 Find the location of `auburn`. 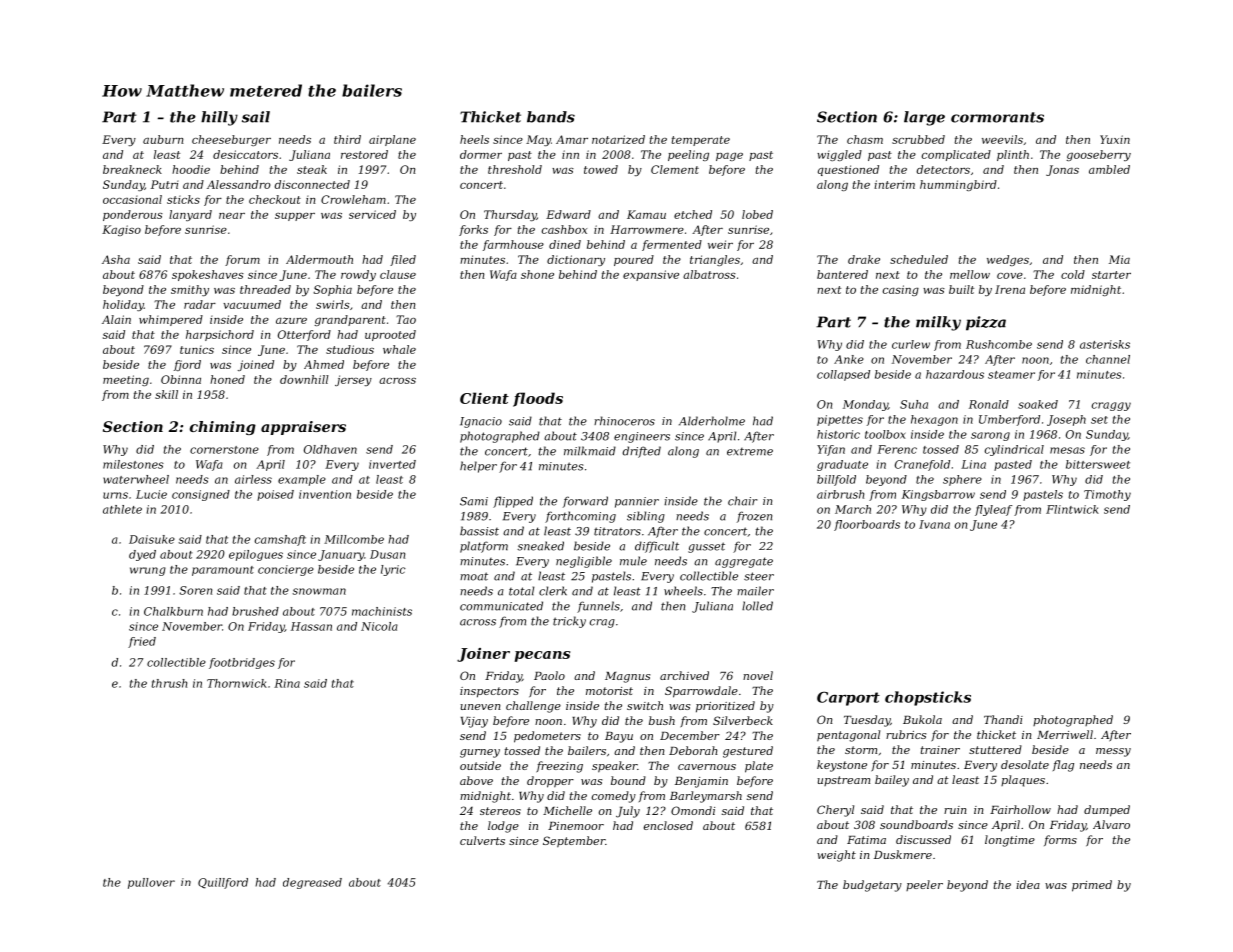

auburn is located at coordinates (163, 139).
